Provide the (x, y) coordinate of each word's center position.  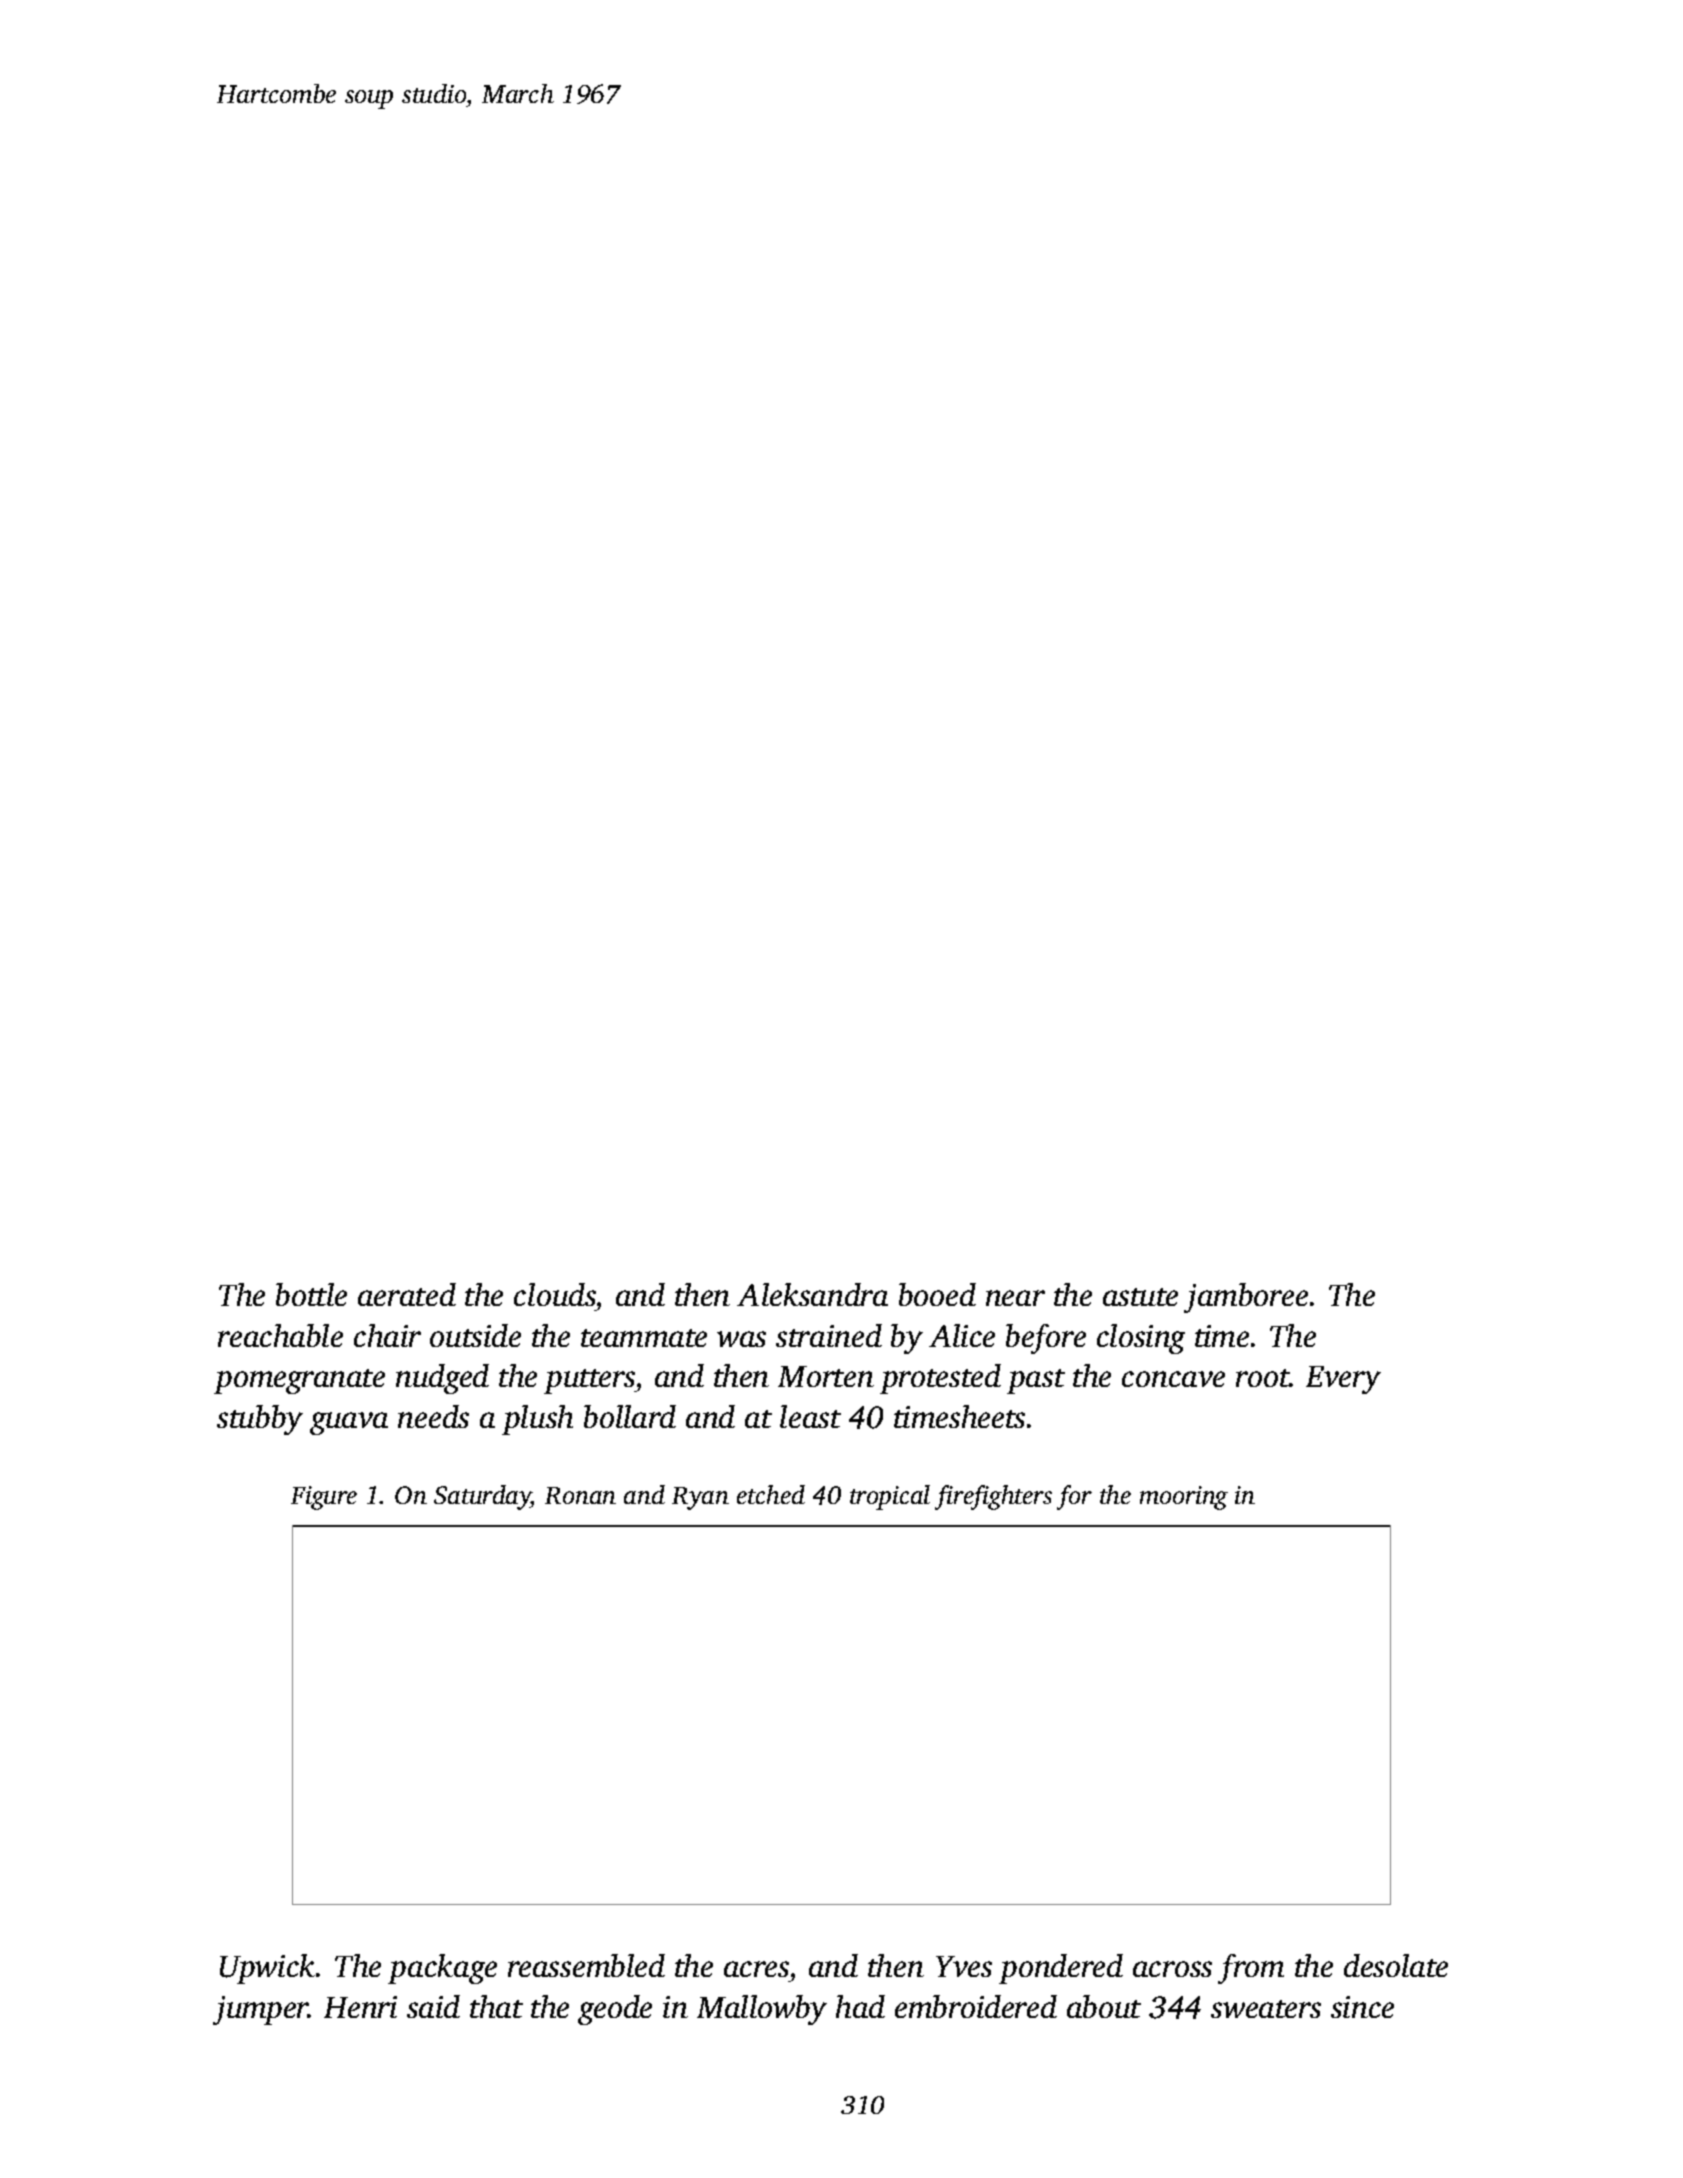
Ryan (700, 1498)
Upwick (267, 1969)
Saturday (482, 1497)
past (1036, 1381)
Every (1343, 1380)
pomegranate (299, 1381)
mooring (1184, 1498)
